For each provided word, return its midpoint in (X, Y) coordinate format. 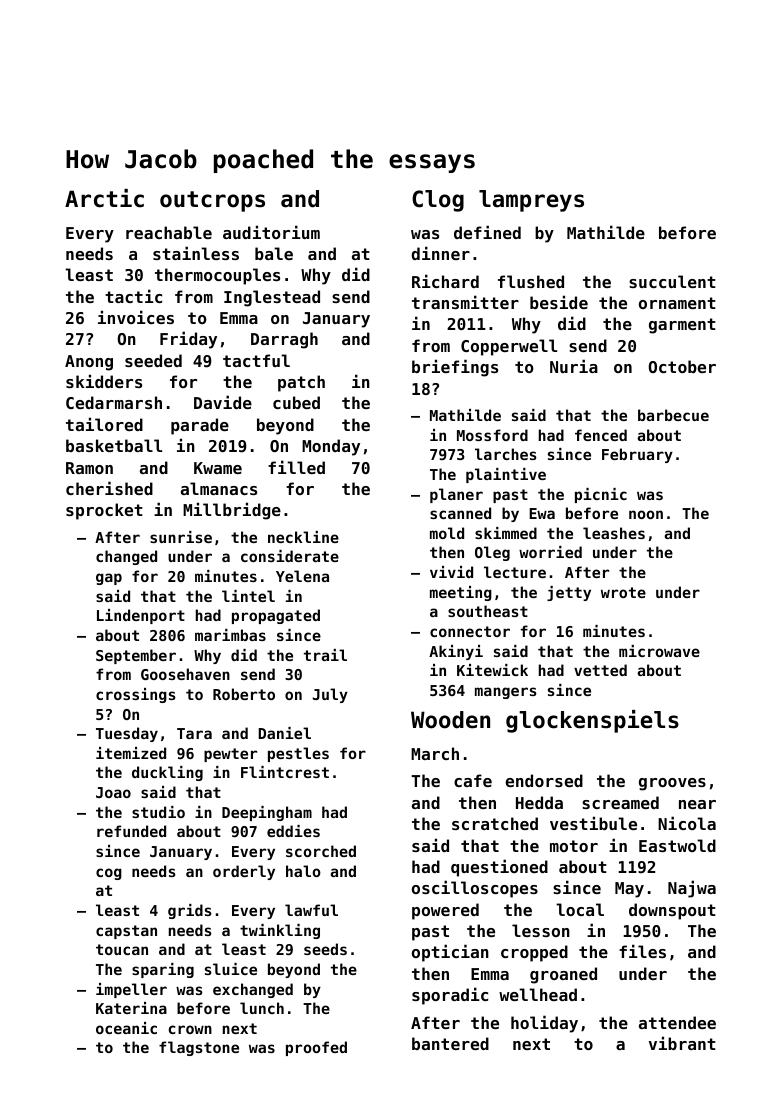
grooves (672, 784)
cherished (109, 488)
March (435, 753)
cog (109, 874)
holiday (544, 1024)
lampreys (531, 201)
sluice (231, 969)
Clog (438, 201)
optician (450, 953)
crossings (136, 695)
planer (456, 495)
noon (646, 514)
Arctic (104, 198)
